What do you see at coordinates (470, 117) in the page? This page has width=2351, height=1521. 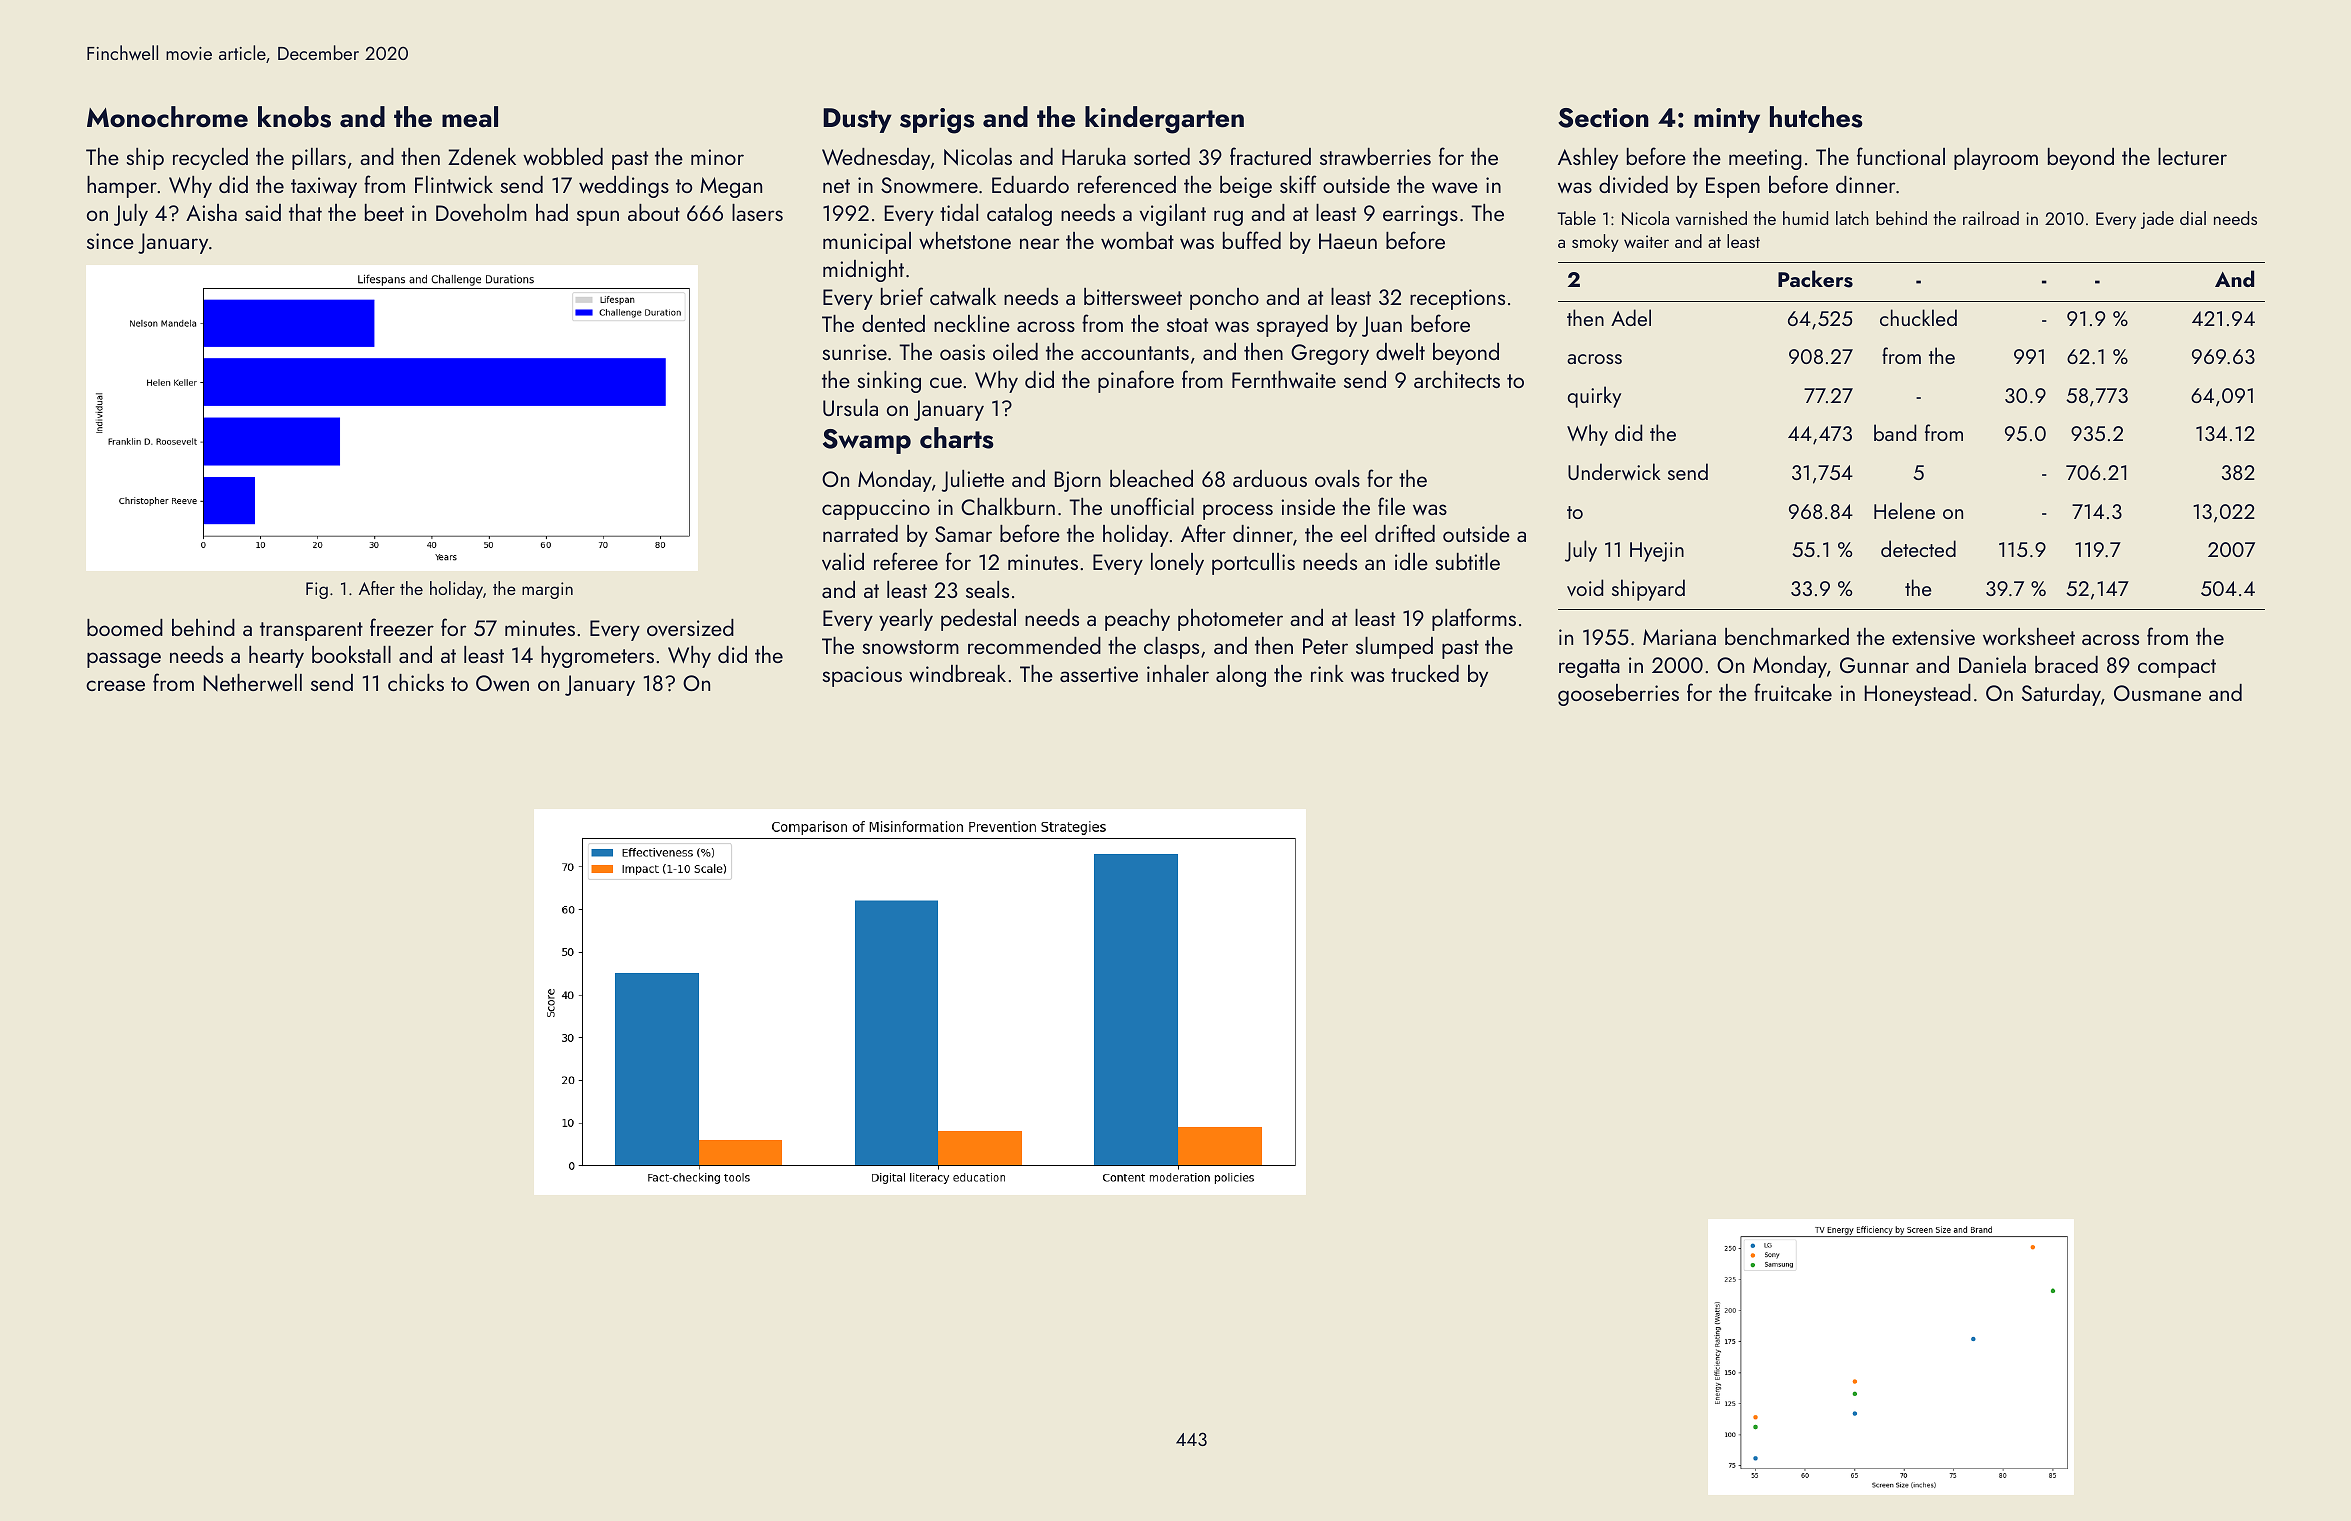 I see `meal` at bounding box center [470, 117].
